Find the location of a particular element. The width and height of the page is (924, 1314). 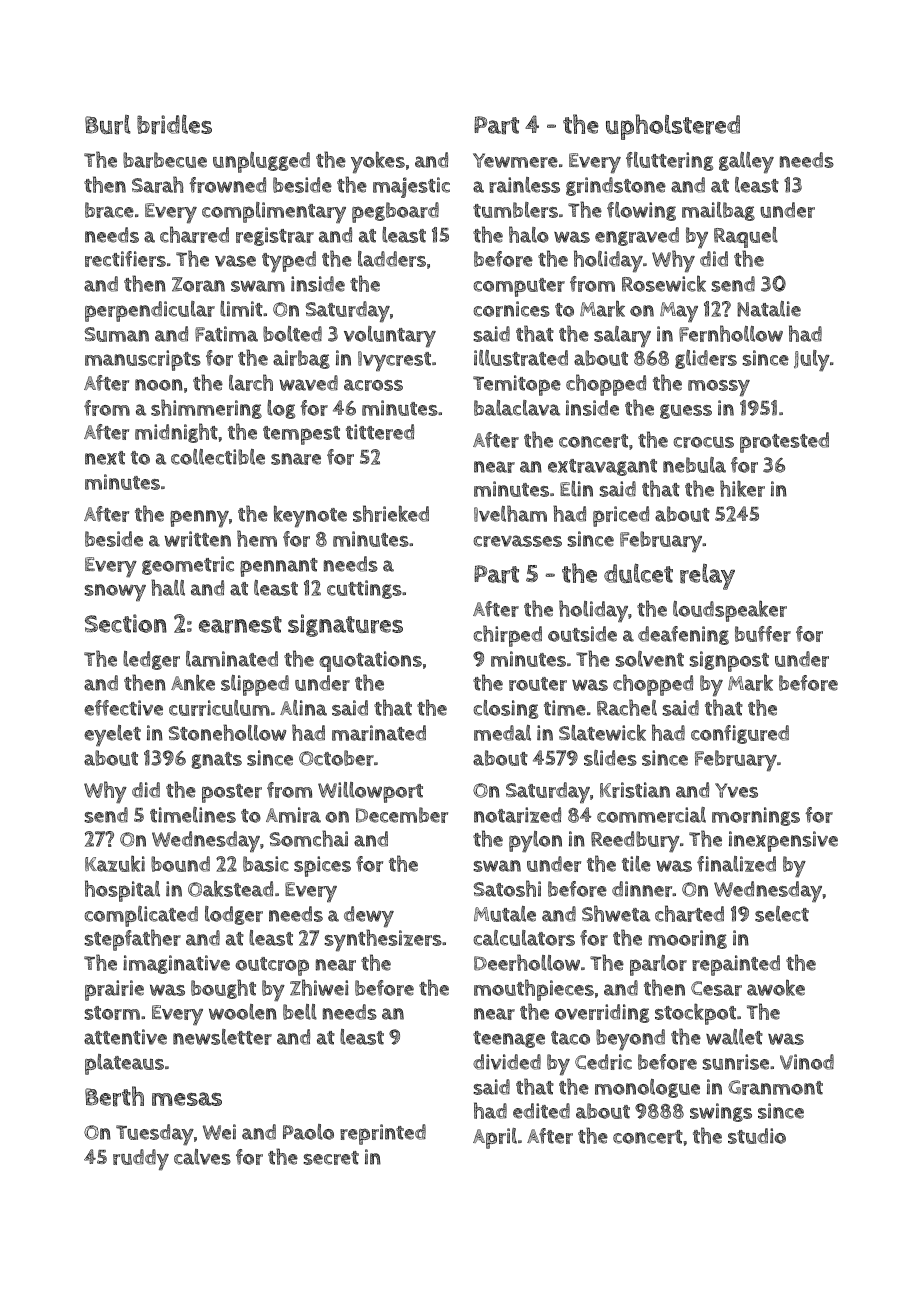

ruddy is located at coordinates (141, 1160).
